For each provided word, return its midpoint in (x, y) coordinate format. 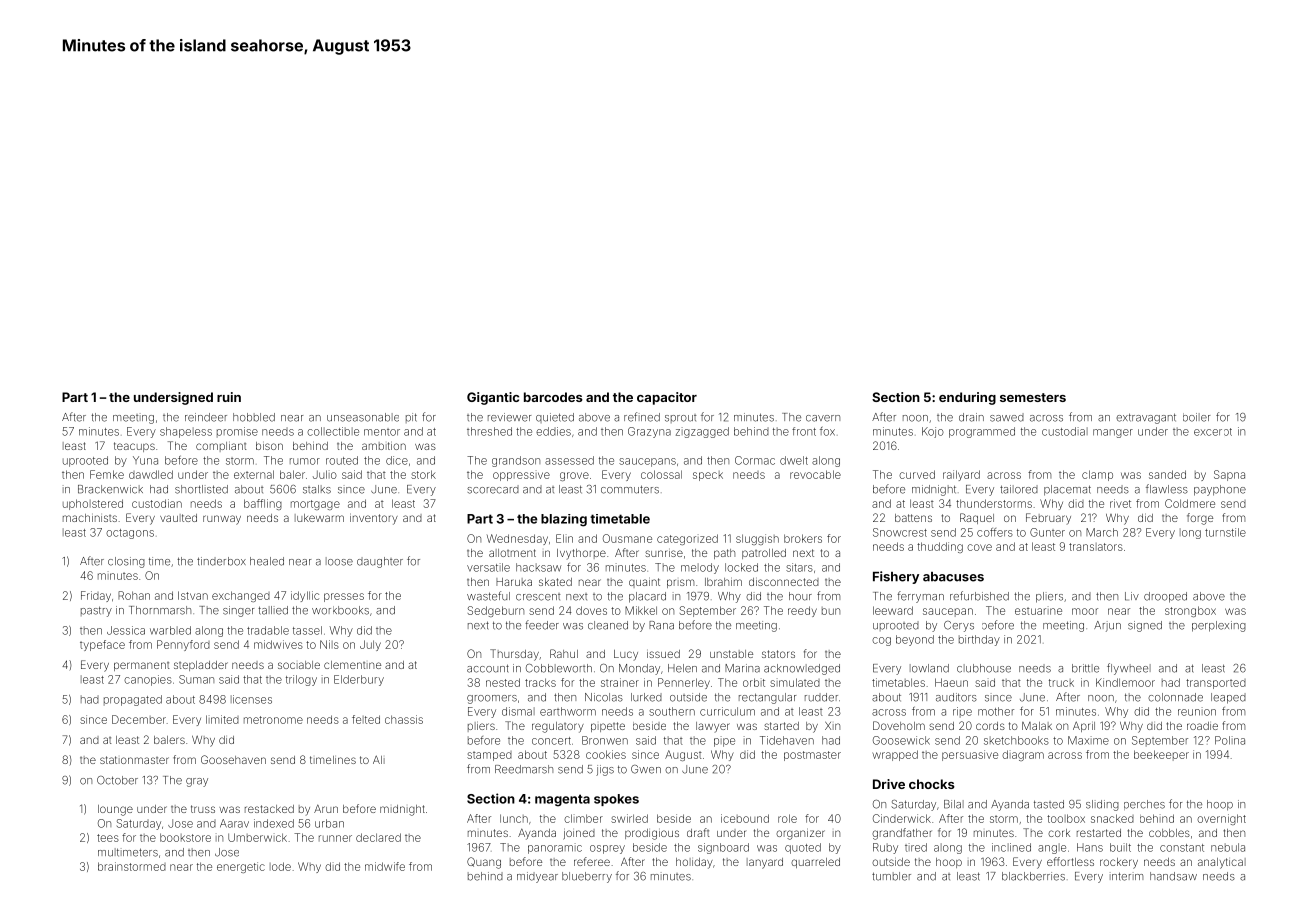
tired (916, 847)
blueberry (587, 877)
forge (1200, 519)
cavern (823, 418)
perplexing (1219, 626)
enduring (967, 398)
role (787, 818)
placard (647, 597)
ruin (229, 397)
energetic (241, 867)
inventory (374, 519)
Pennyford (183, 645)
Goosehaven (233, 759)
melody (700, 568)
